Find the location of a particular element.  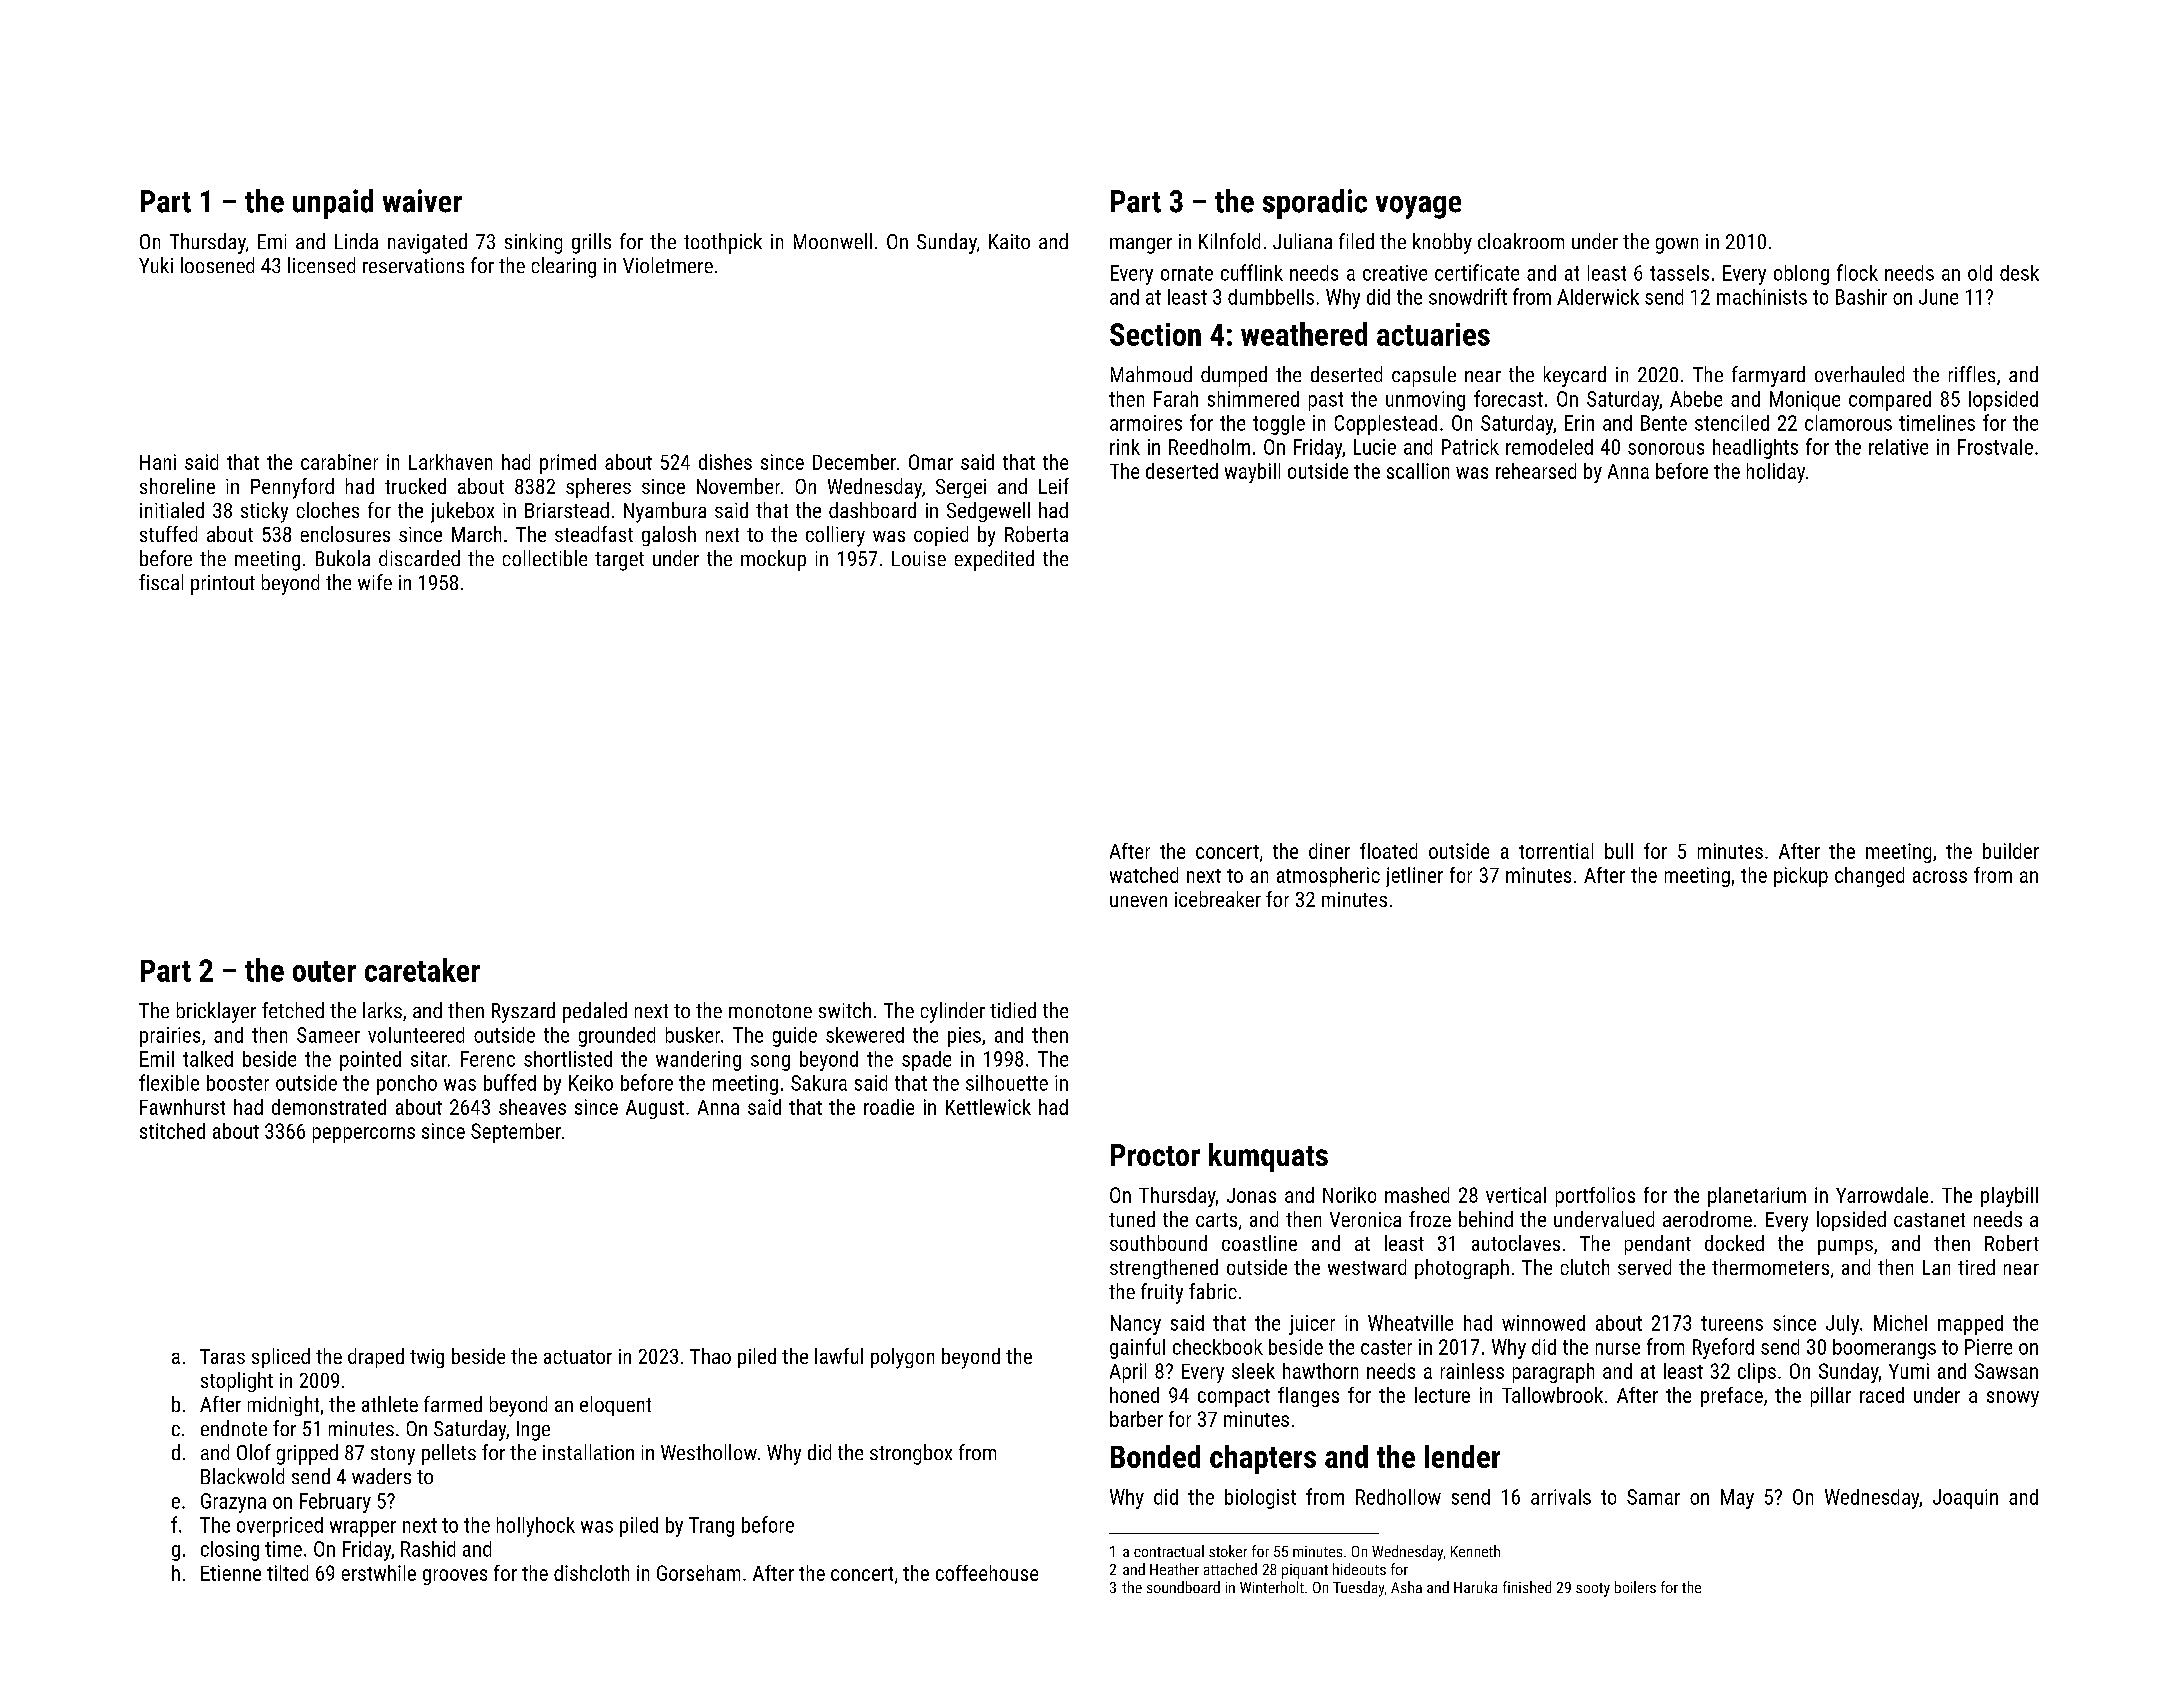

dishes is located at coordinates (725, 462).
